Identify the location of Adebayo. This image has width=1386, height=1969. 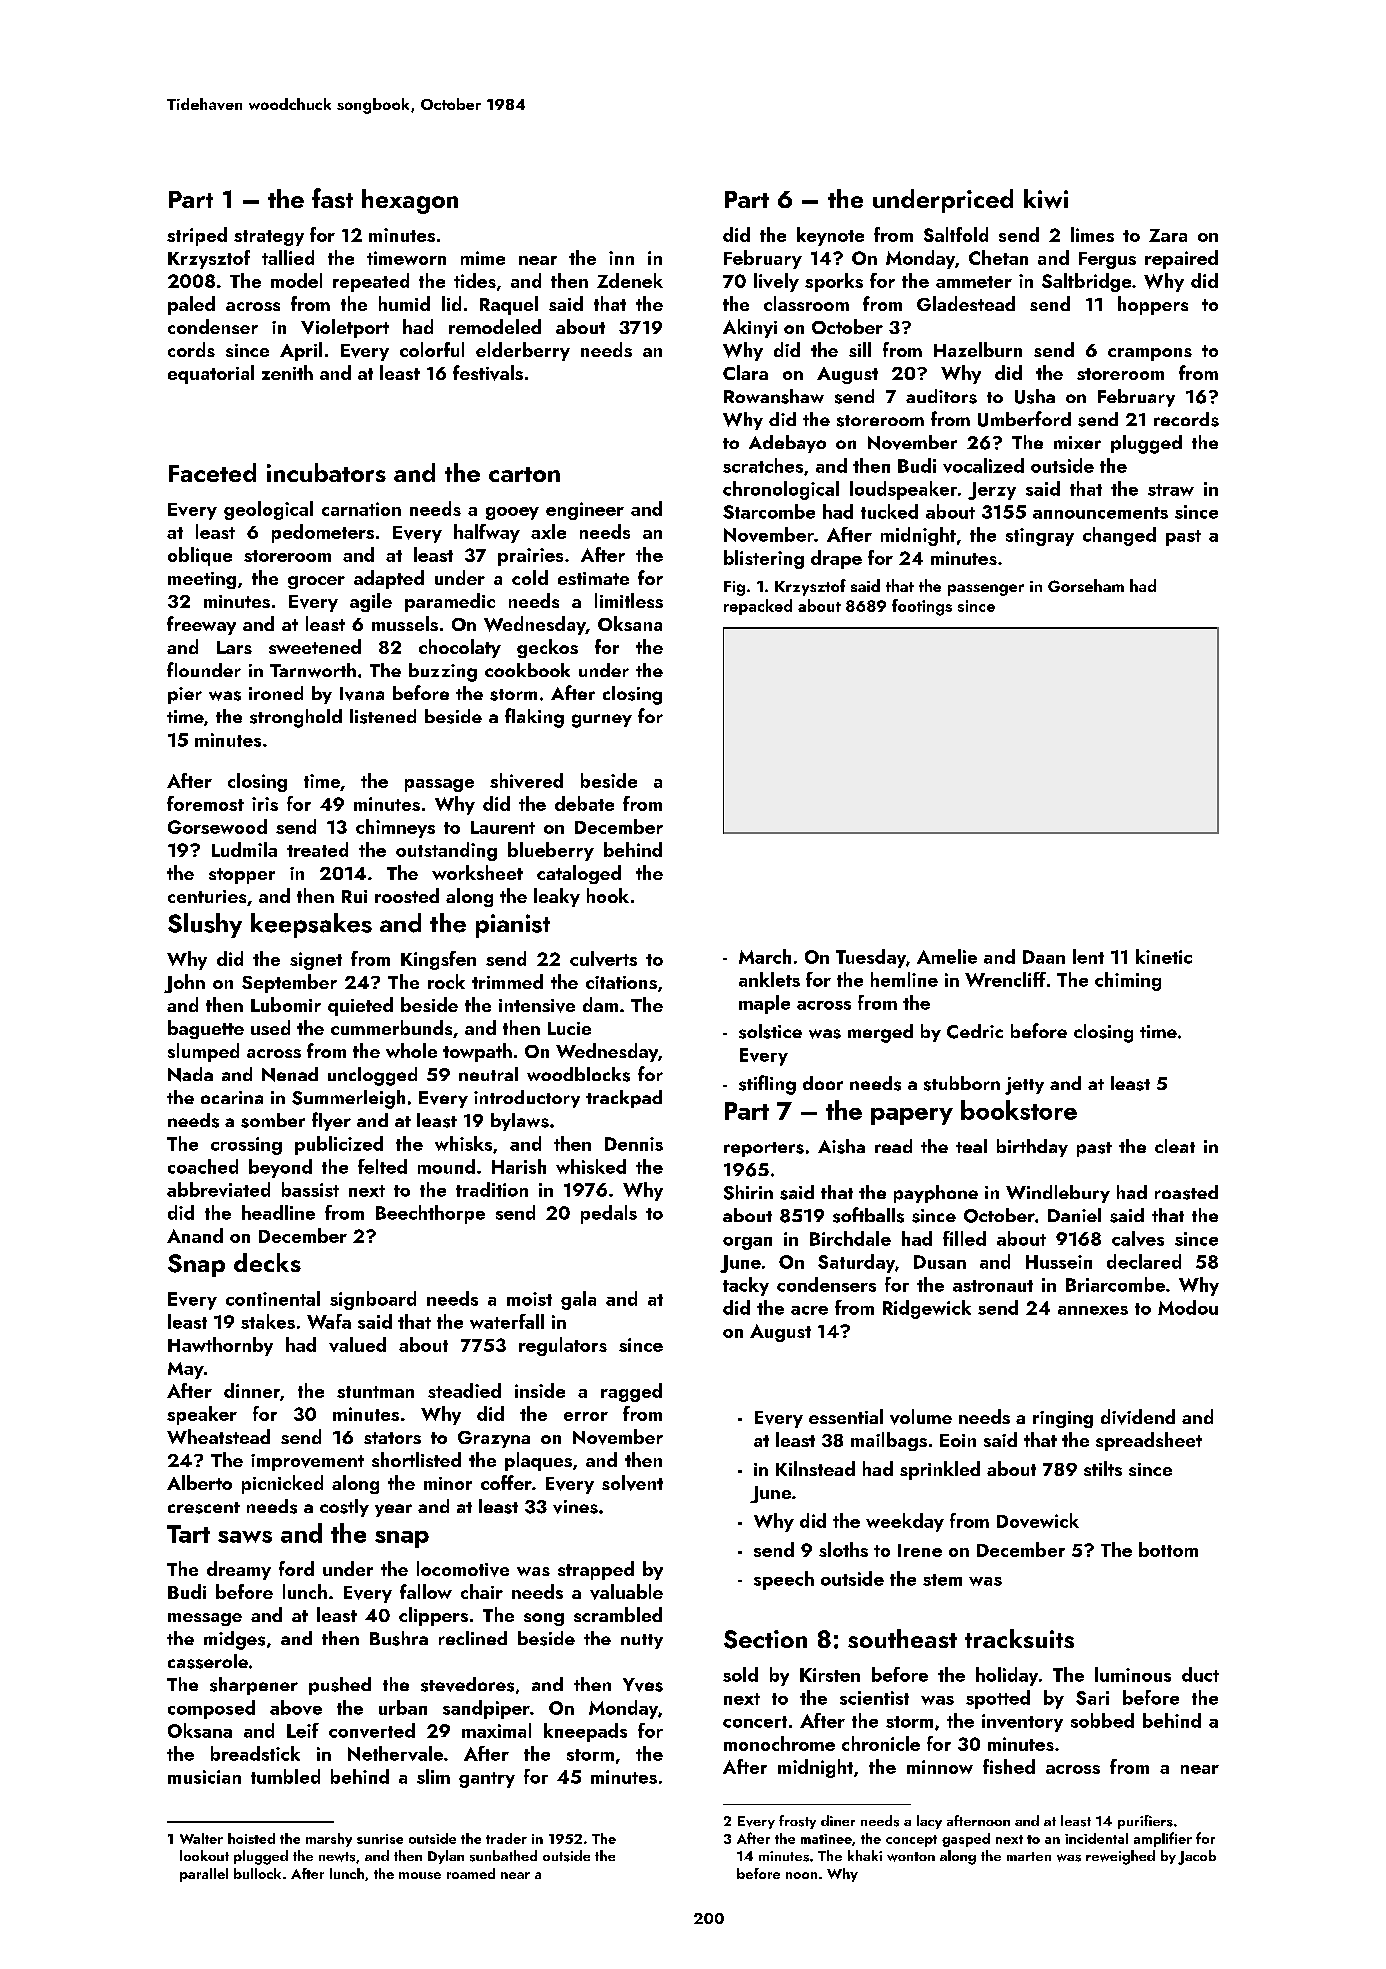
(787, 444).
